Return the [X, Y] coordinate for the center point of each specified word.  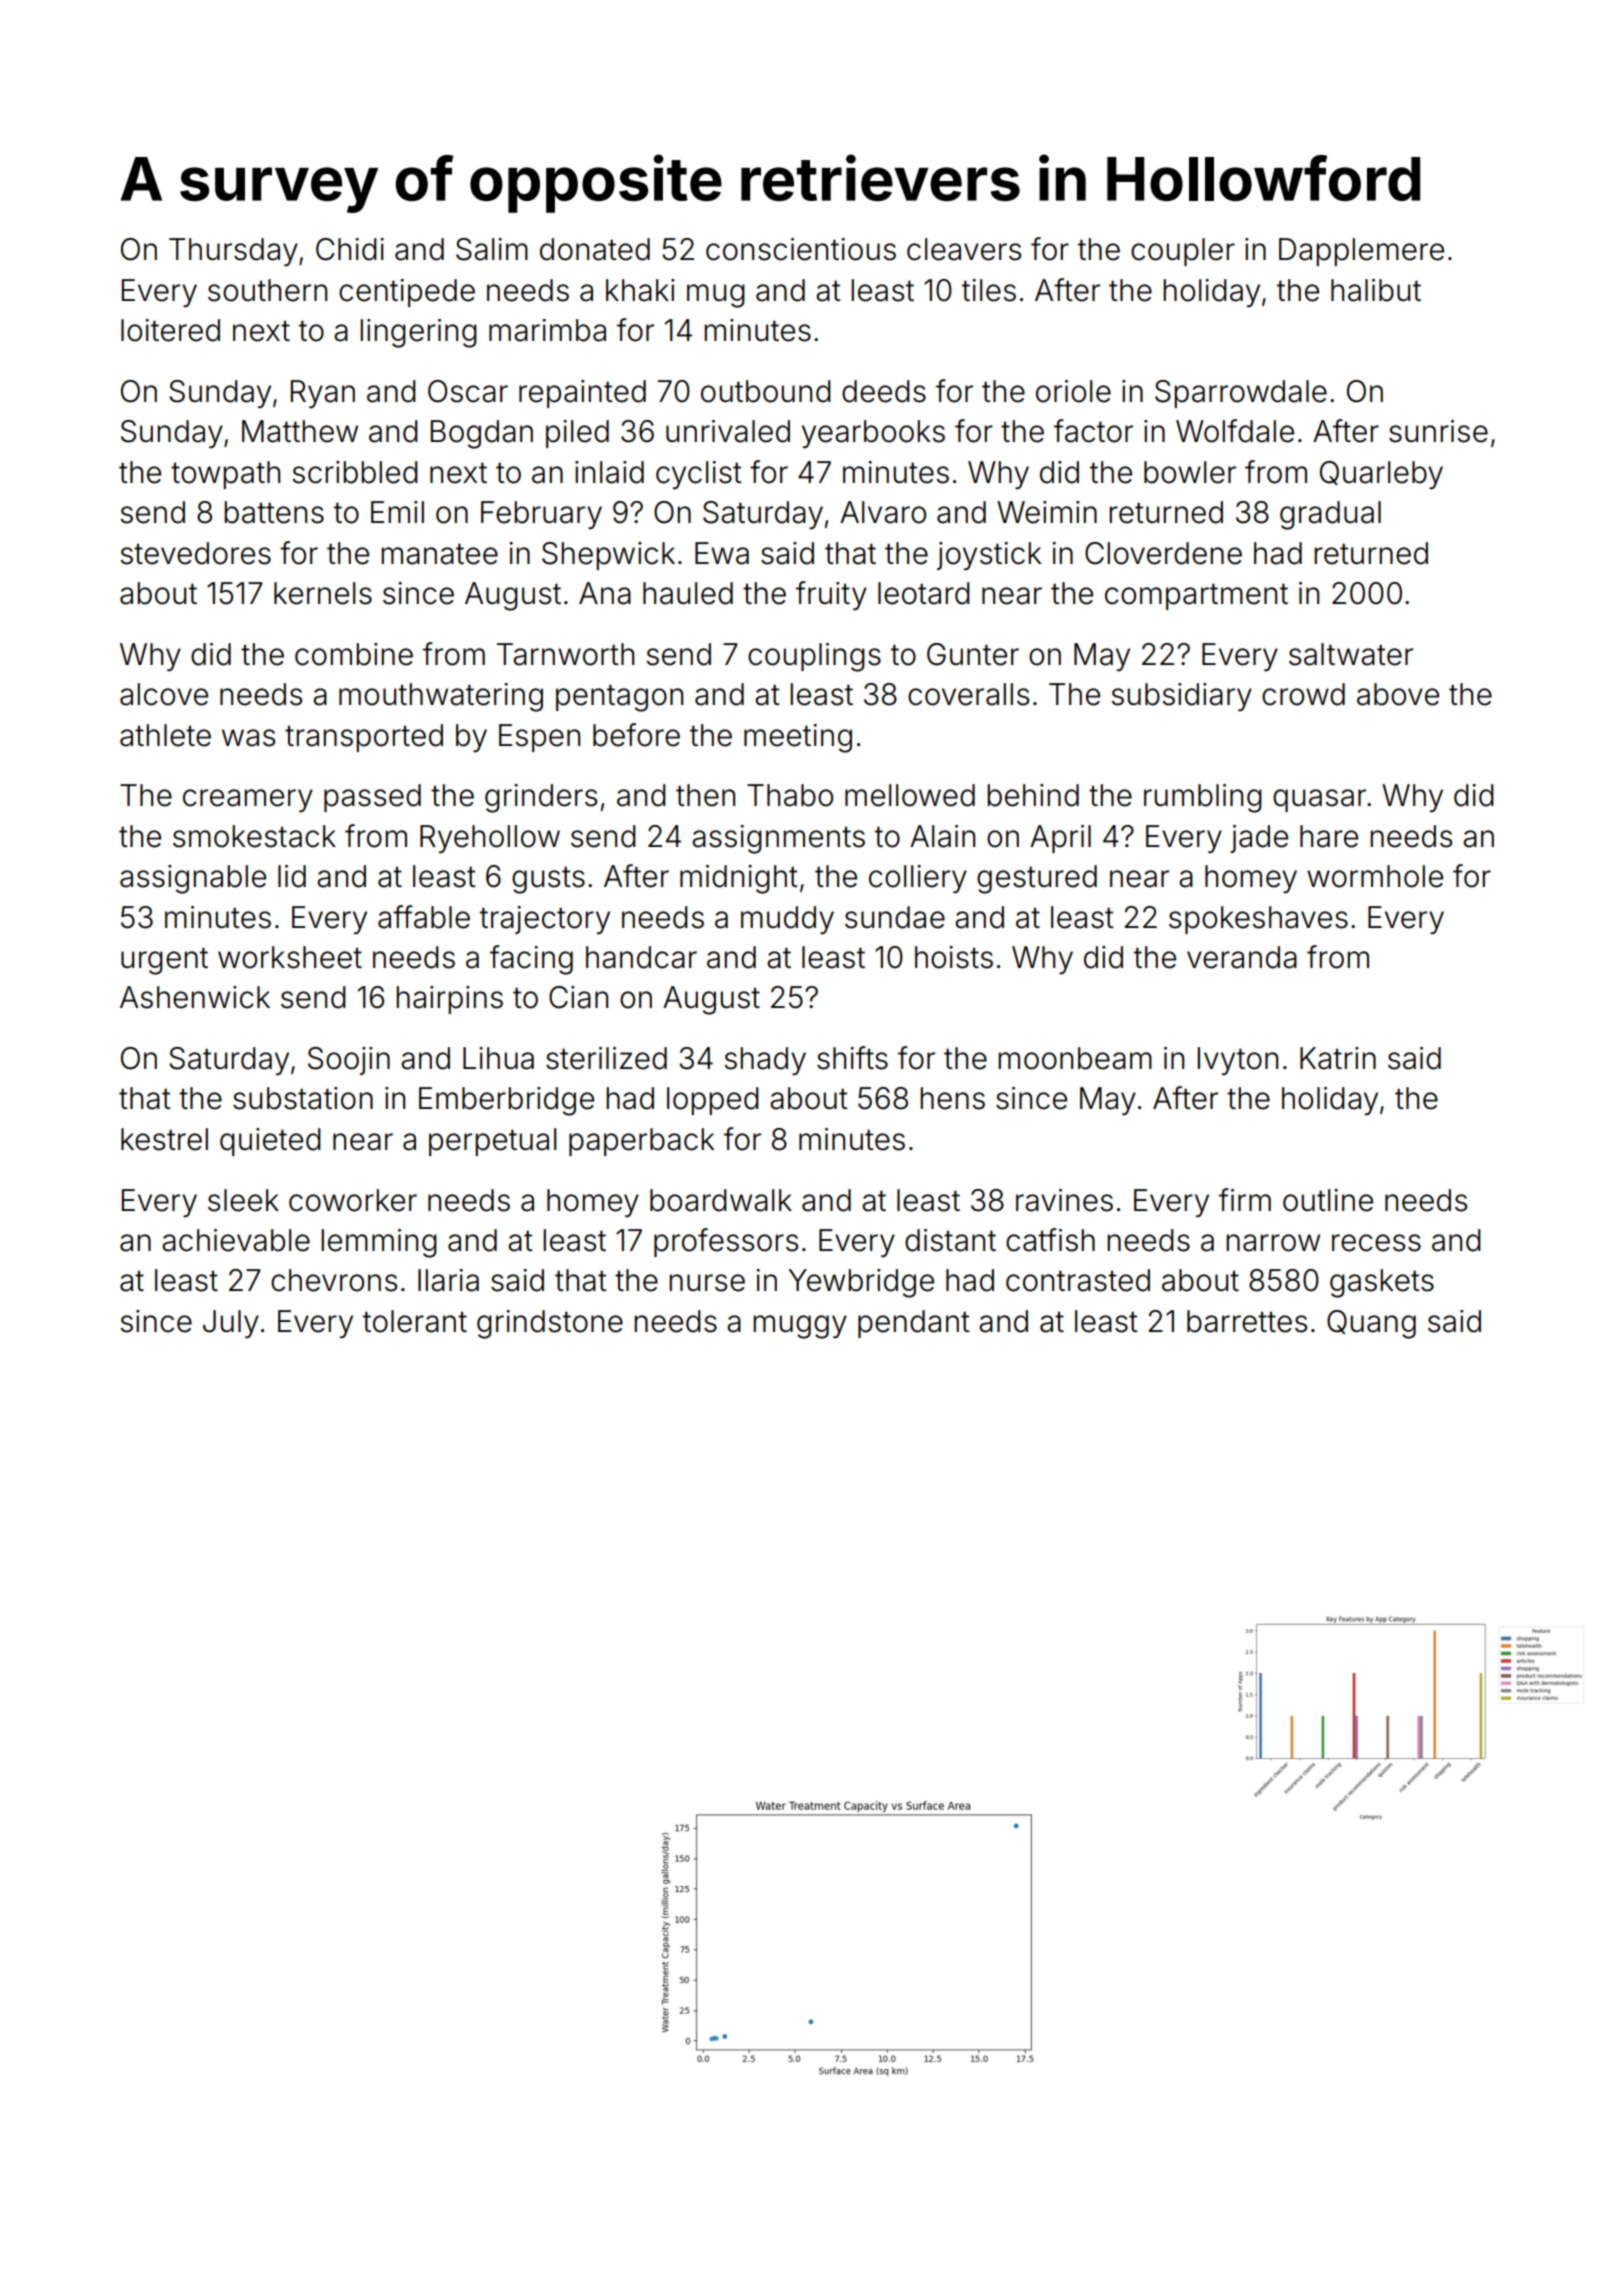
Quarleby [1381, 475]
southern [267, 290]
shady [765, 1061]
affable [424, 917]
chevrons [334, 1280]
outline [1328, 1200]
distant [950, 1240]
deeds [884, 391]
